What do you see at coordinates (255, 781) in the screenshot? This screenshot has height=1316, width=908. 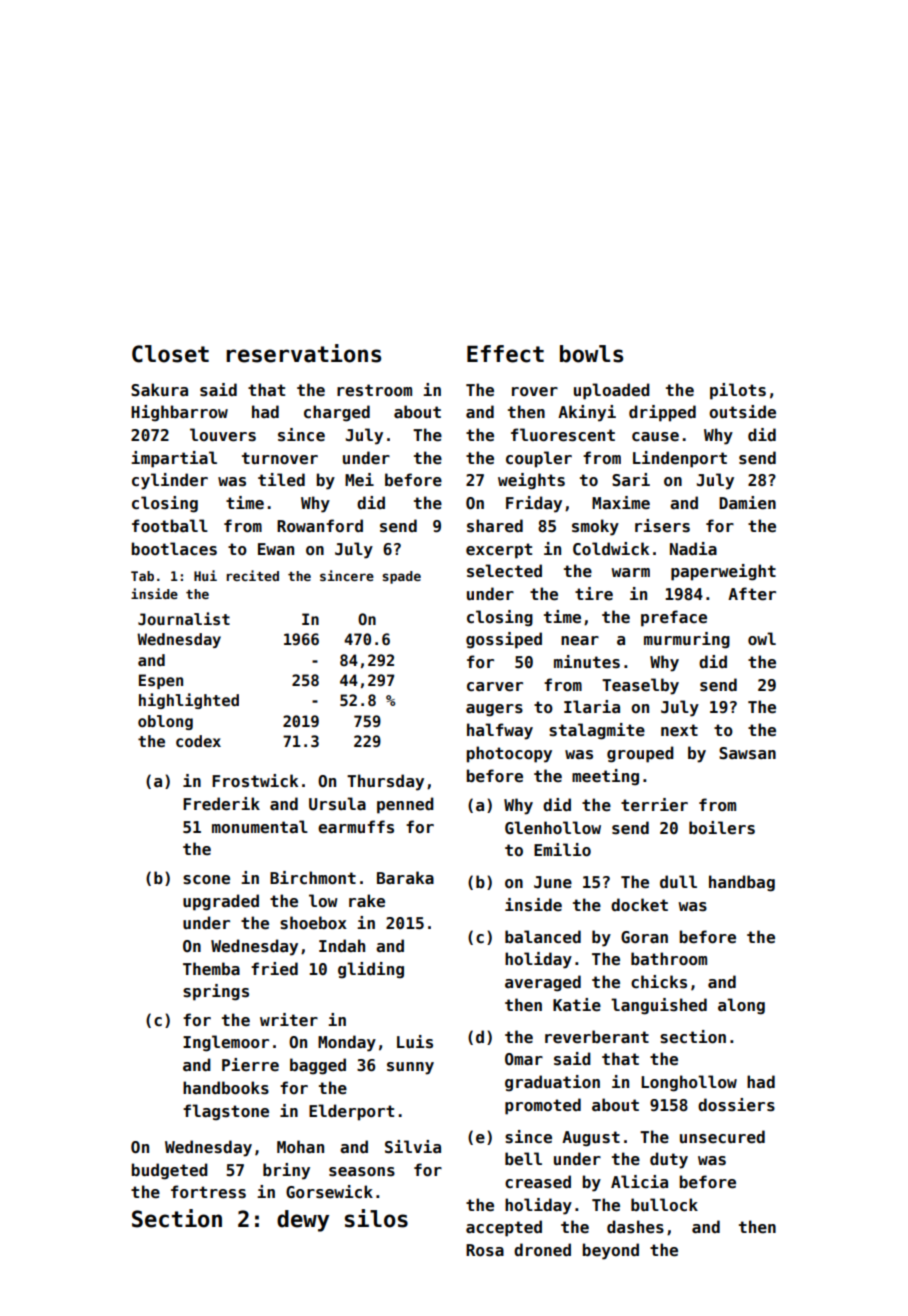 I see `Frostwick` at bounding box center [255, 781].
